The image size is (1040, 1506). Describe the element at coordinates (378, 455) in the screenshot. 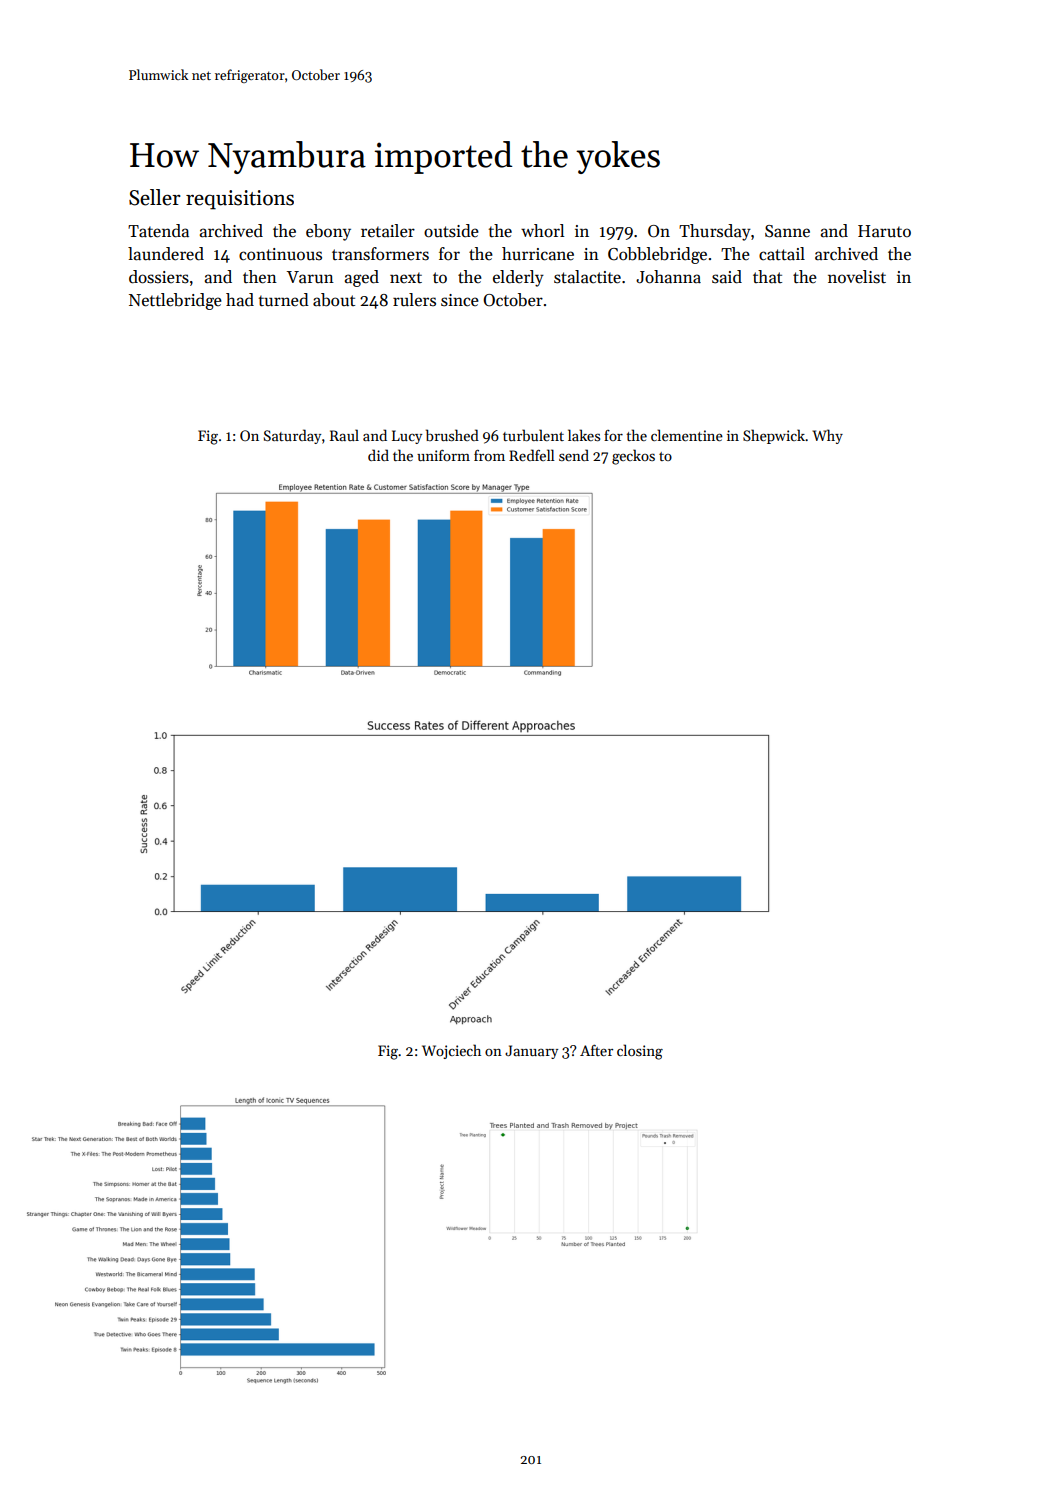

I see `did` at that location.
